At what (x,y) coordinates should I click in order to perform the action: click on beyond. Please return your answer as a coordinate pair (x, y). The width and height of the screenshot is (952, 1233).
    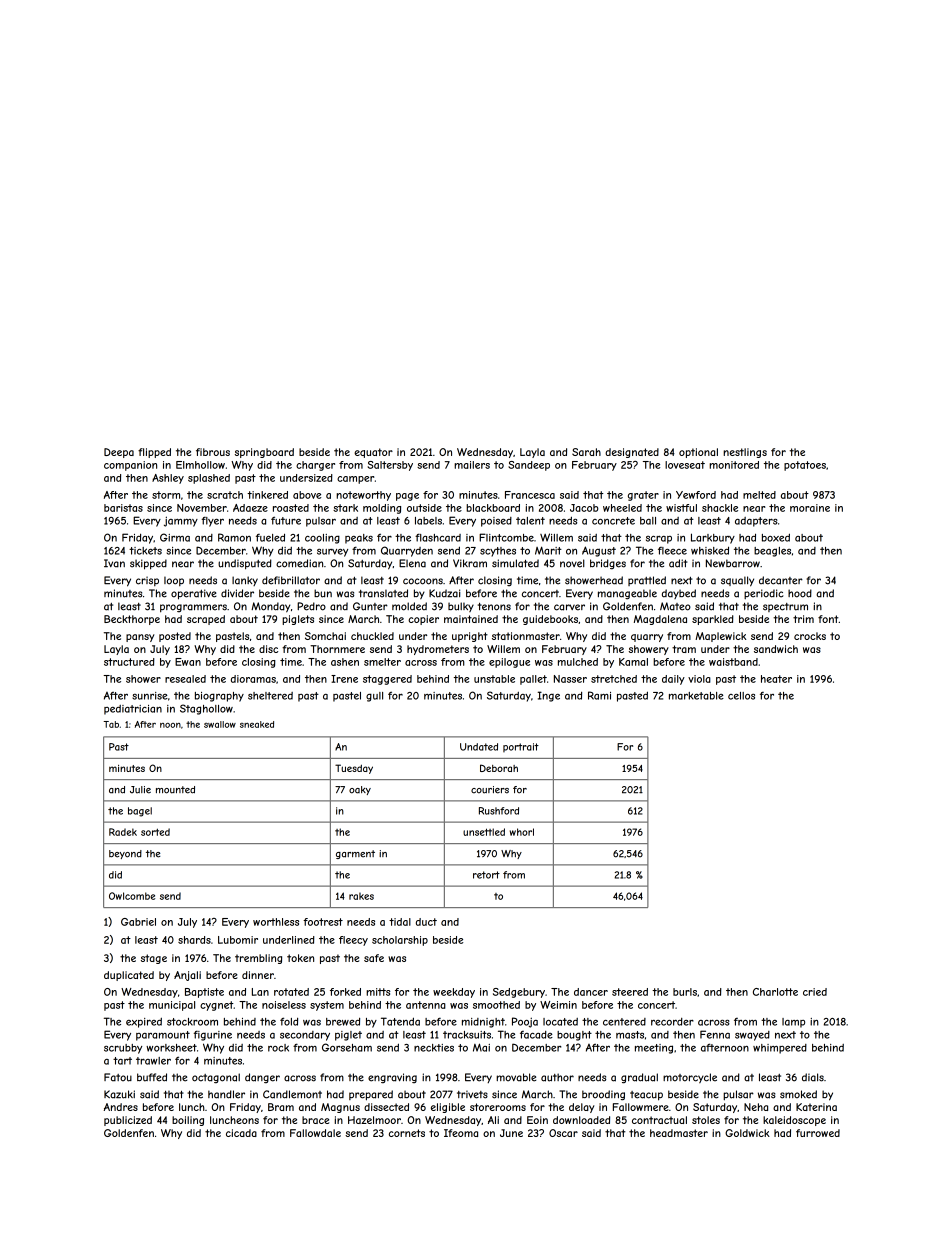
    Looking at the image, I should click on (125, 854).
